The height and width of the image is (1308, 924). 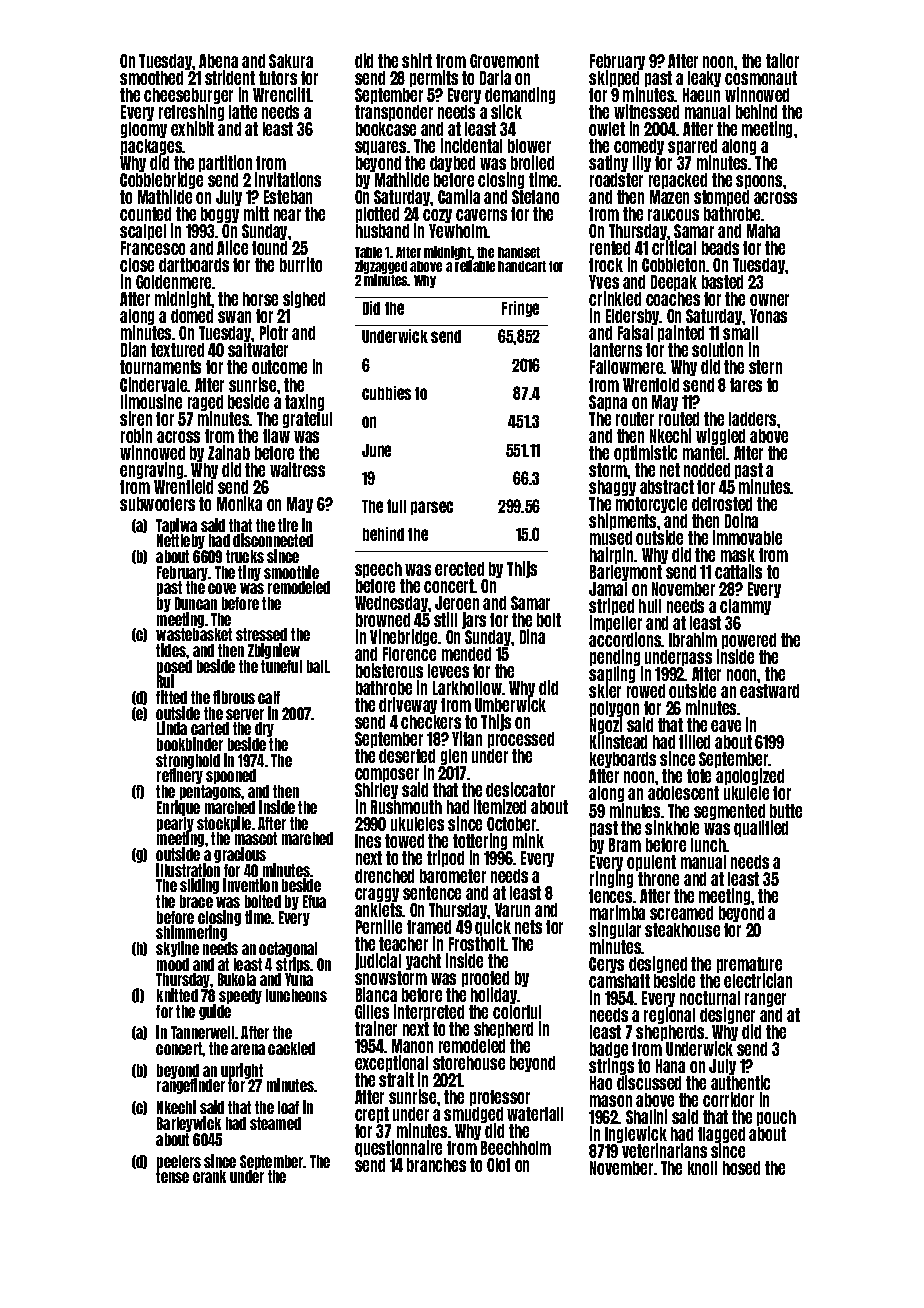 I want to click on Dina, so click(x=532, y=636).
